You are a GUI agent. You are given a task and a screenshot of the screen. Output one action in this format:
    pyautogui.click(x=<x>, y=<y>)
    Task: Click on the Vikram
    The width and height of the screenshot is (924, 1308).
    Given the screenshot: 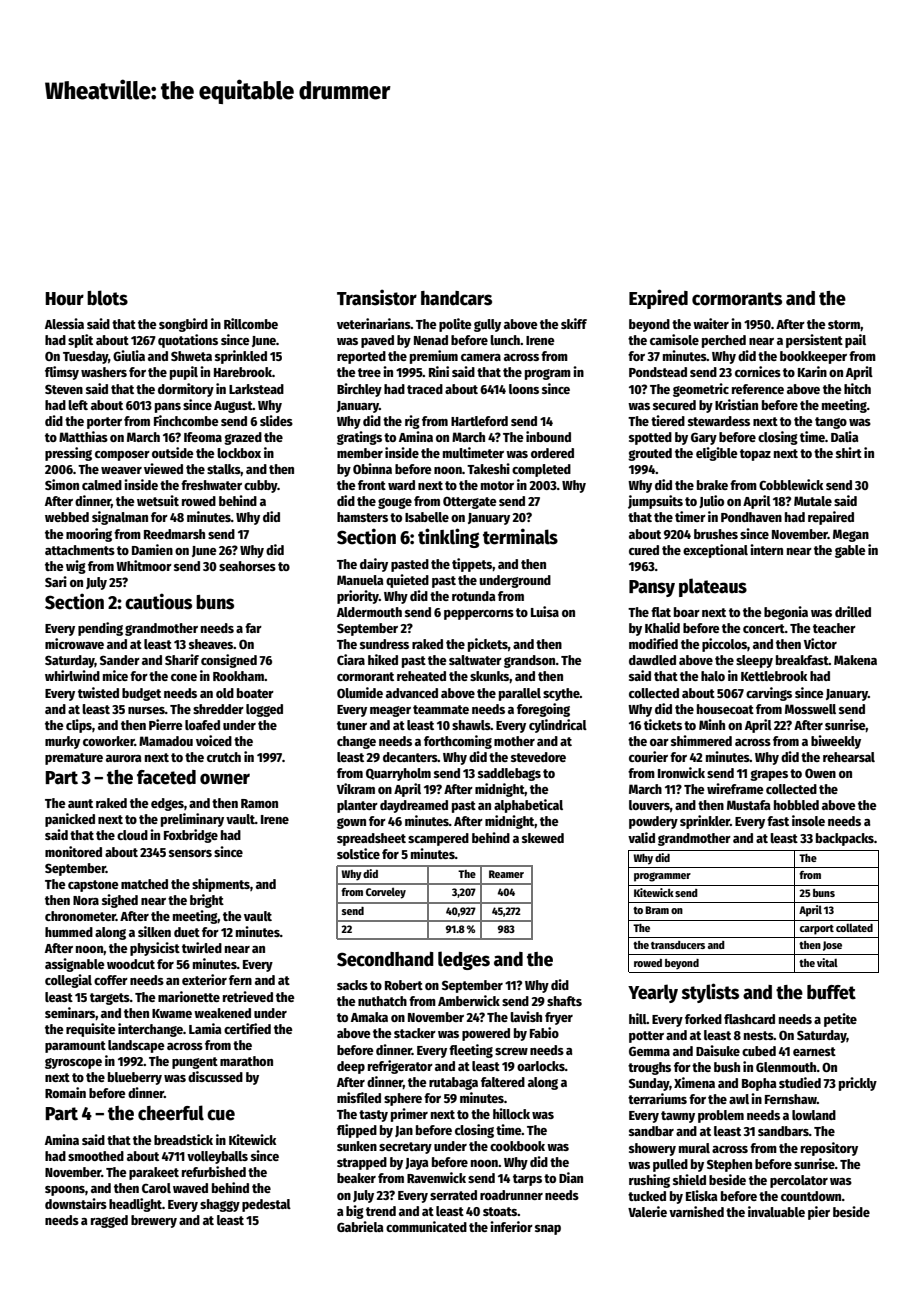 What is the action you would take?
    pyautogui.click(x=356, y=788)
